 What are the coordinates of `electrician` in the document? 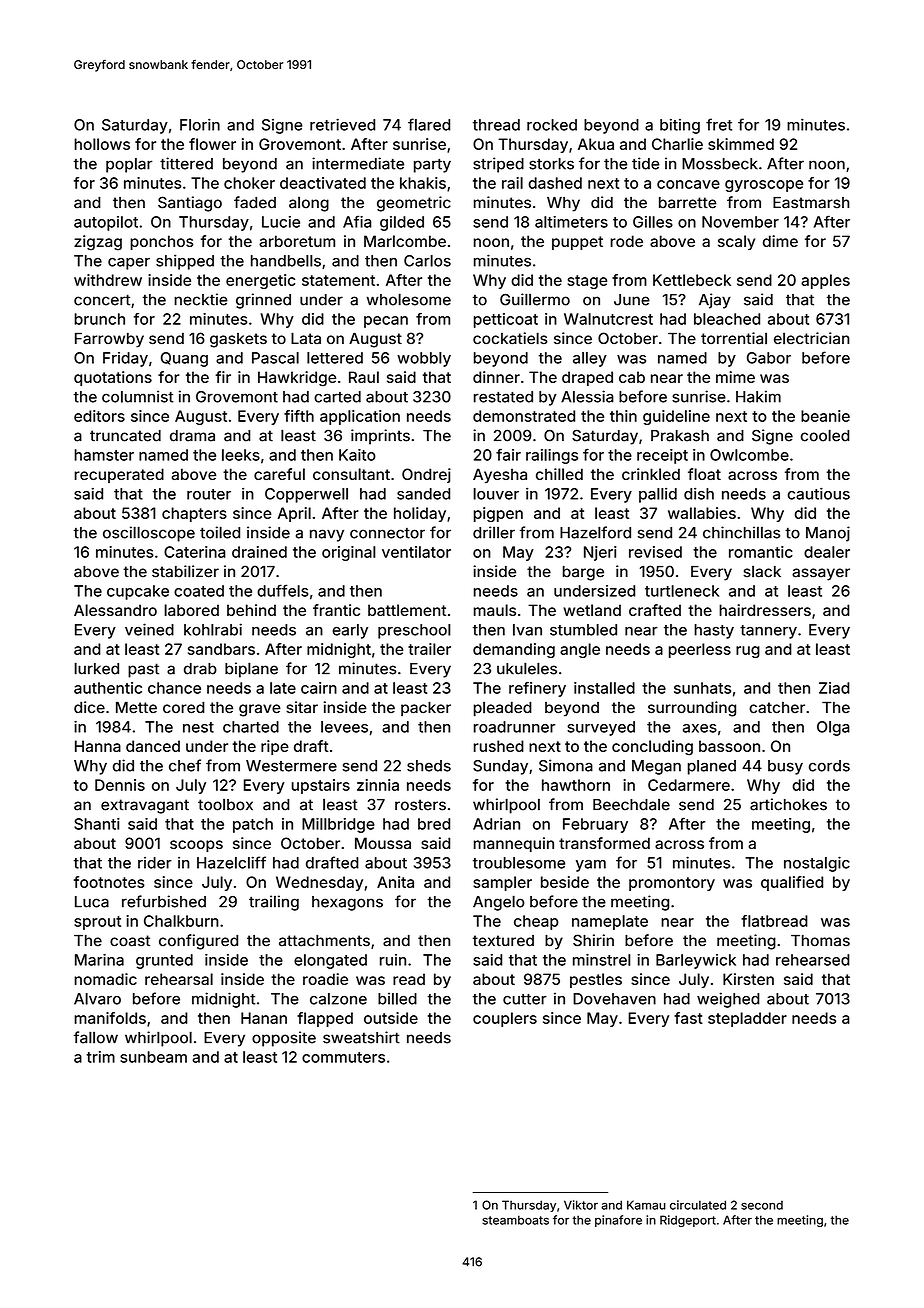 It's located at (811, 338).
